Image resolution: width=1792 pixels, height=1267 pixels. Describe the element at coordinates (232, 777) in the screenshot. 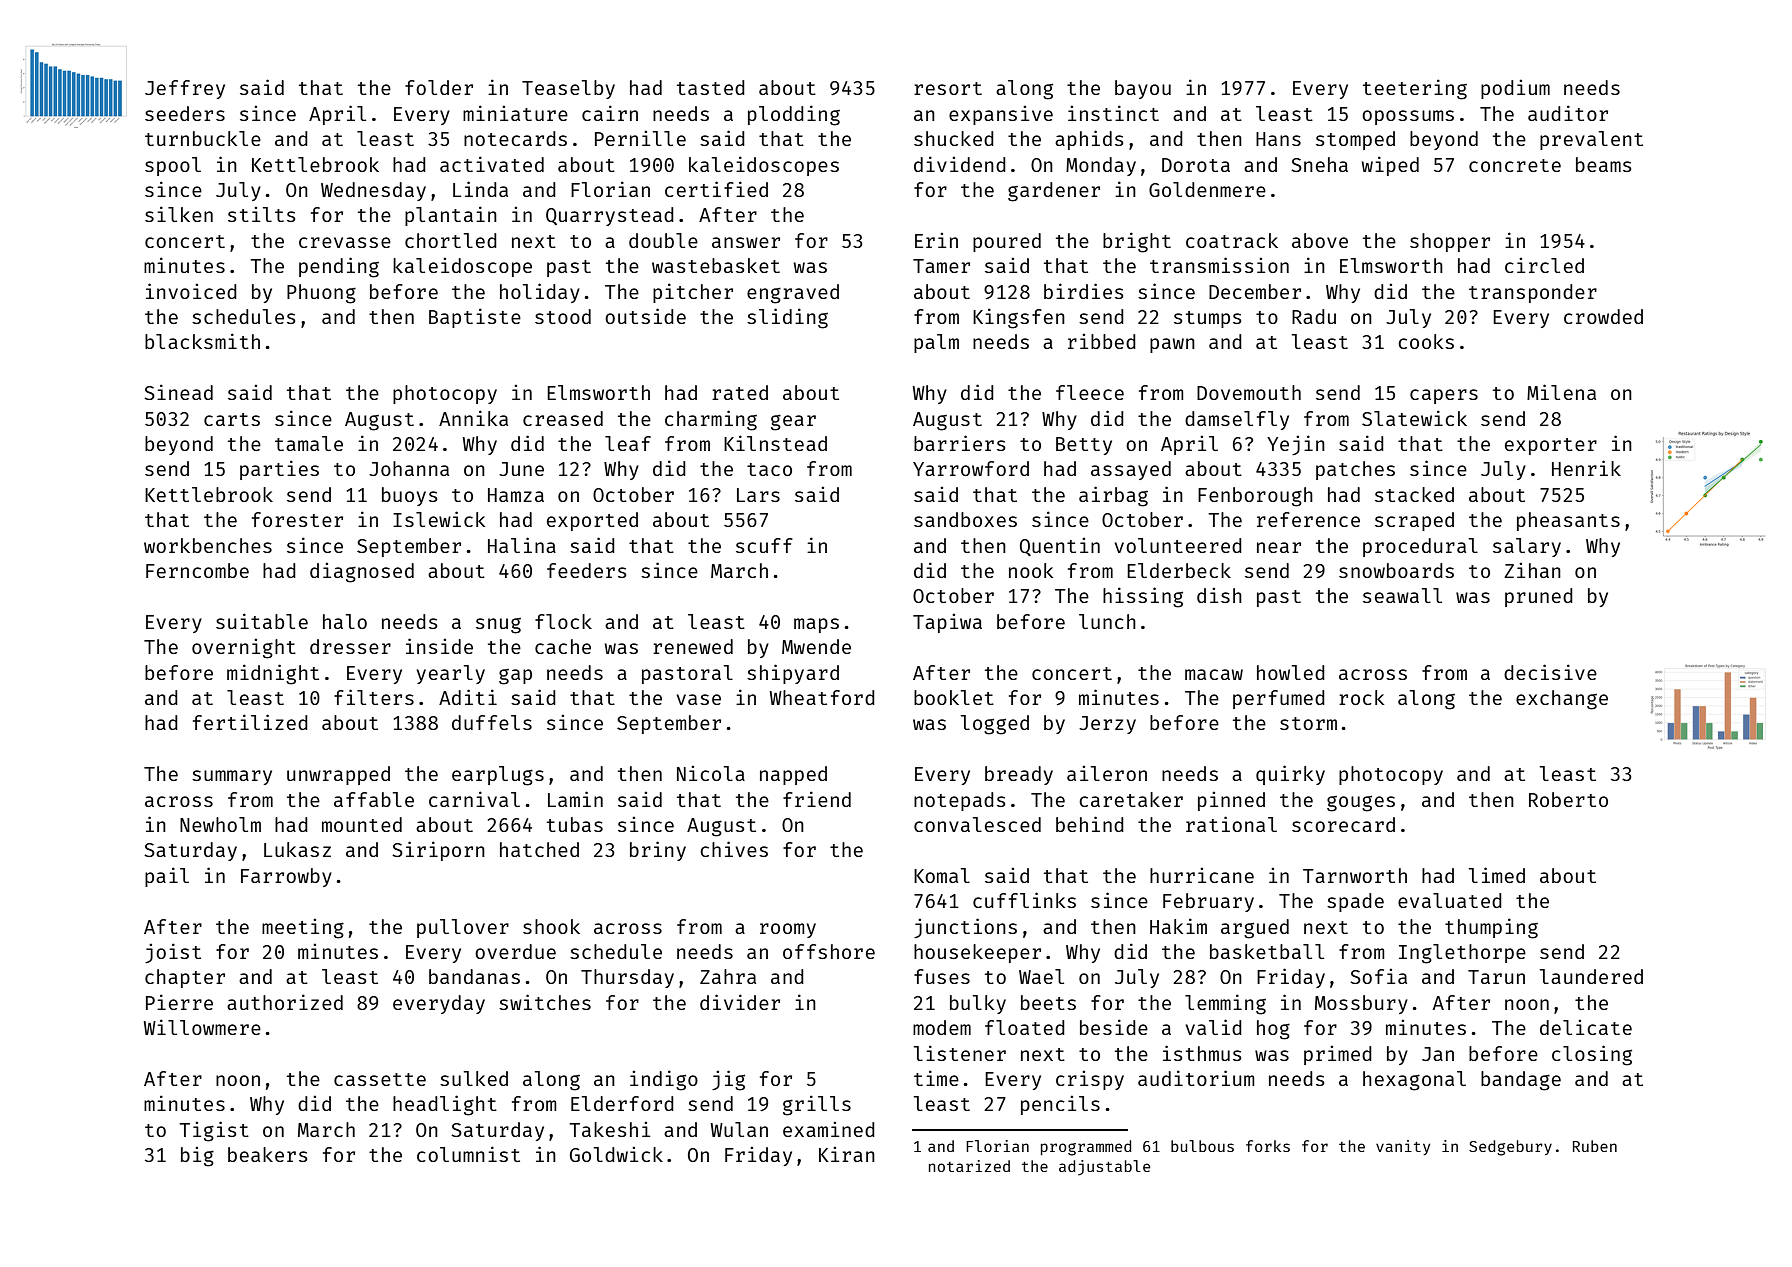

I see `summary` at that location.
